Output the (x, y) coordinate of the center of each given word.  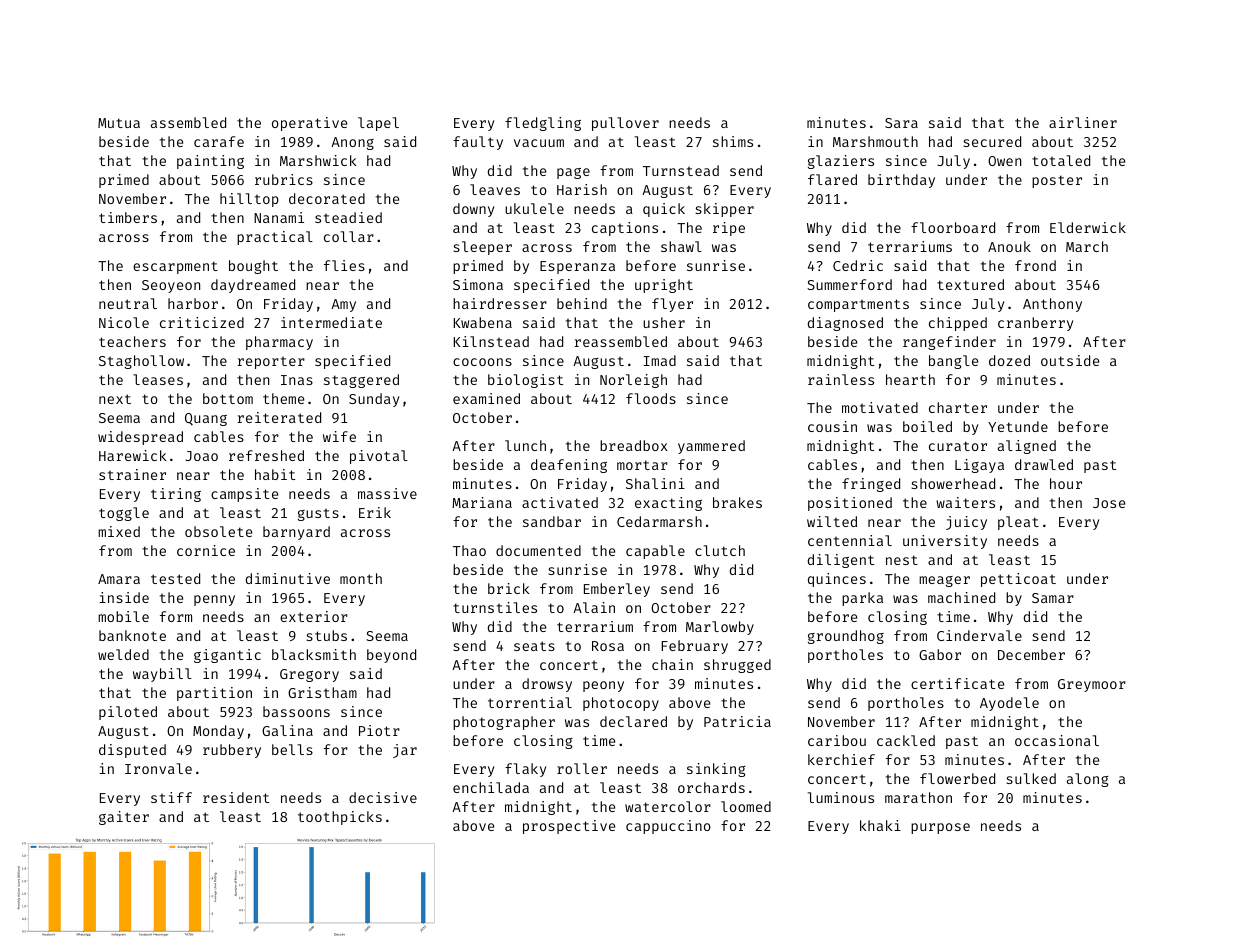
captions (625, 229)
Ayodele (1009, 704)
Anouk (1009, 246)
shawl (681, 246)
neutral (128, 303)
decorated (327, 198)
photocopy (621, 704)
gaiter (124, 818)
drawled (1044, 464)
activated (560, 502)
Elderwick (1088, 227)
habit (275, 474)
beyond (391, 656)
